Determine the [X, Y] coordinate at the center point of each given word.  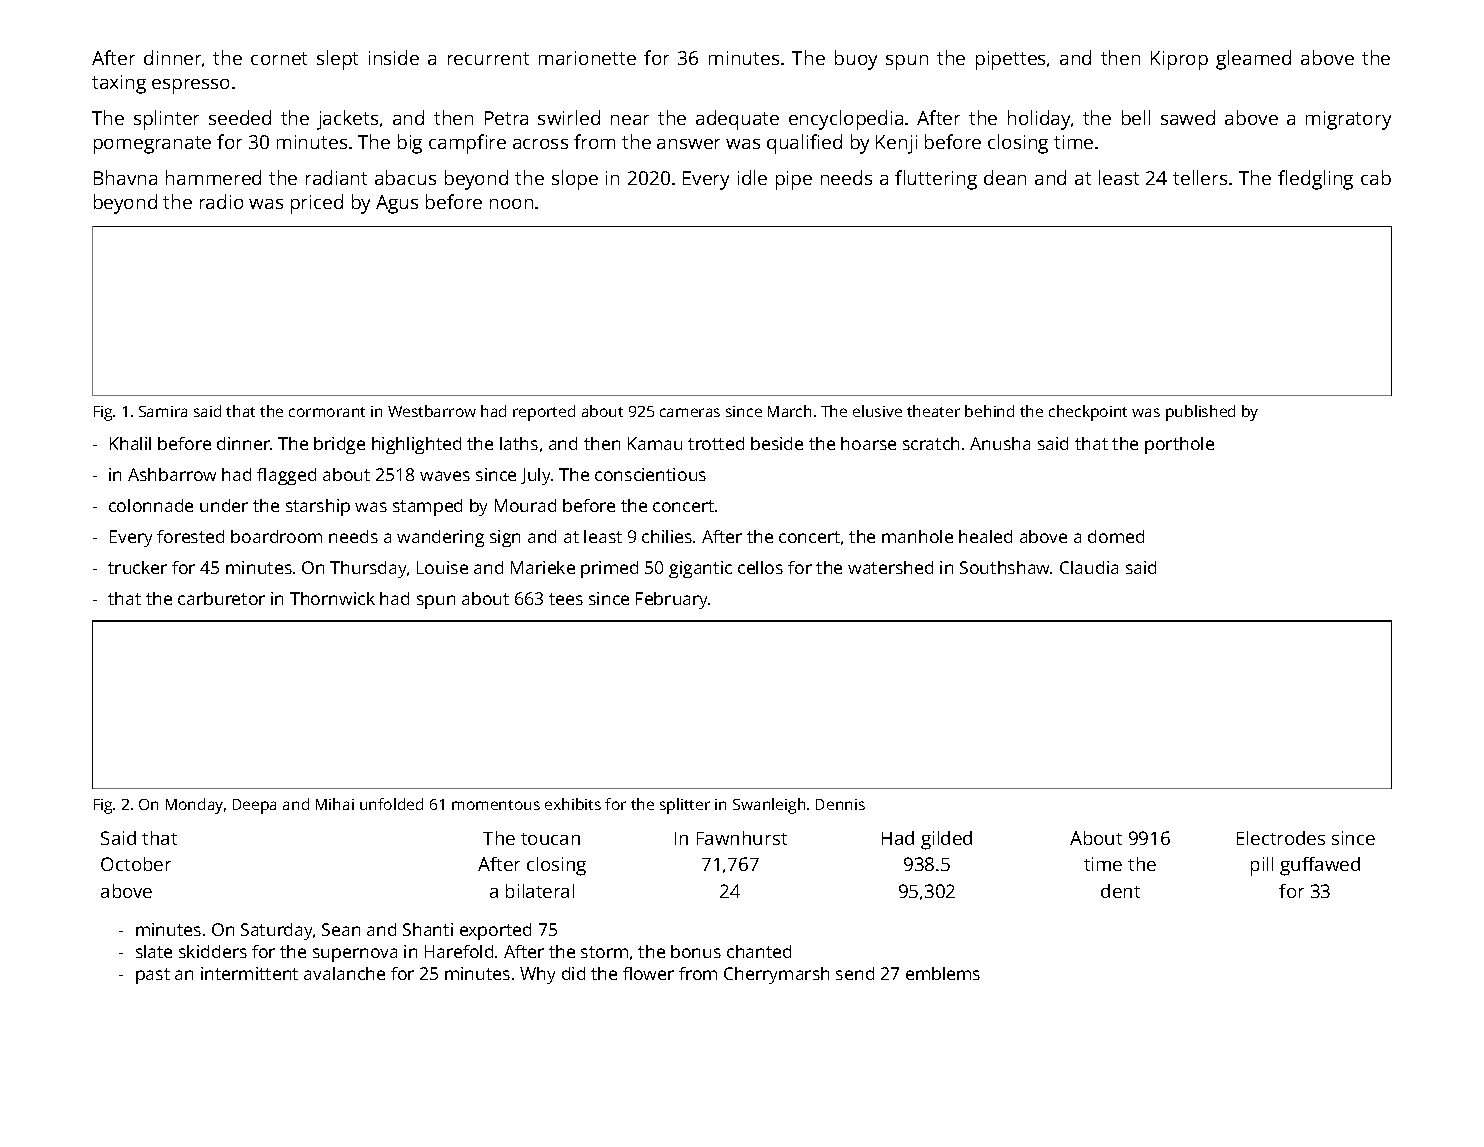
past [153, 976]
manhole [917, 536]
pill [1262, 866]
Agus [397, 204]
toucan [550, 839]
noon [511, 204]
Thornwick [332, 598]
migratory [1348, 120]
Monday [194, 806]
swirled [569, 117]
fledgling [1315, 180]
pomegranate [152, 145]
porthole [1179, 445]
